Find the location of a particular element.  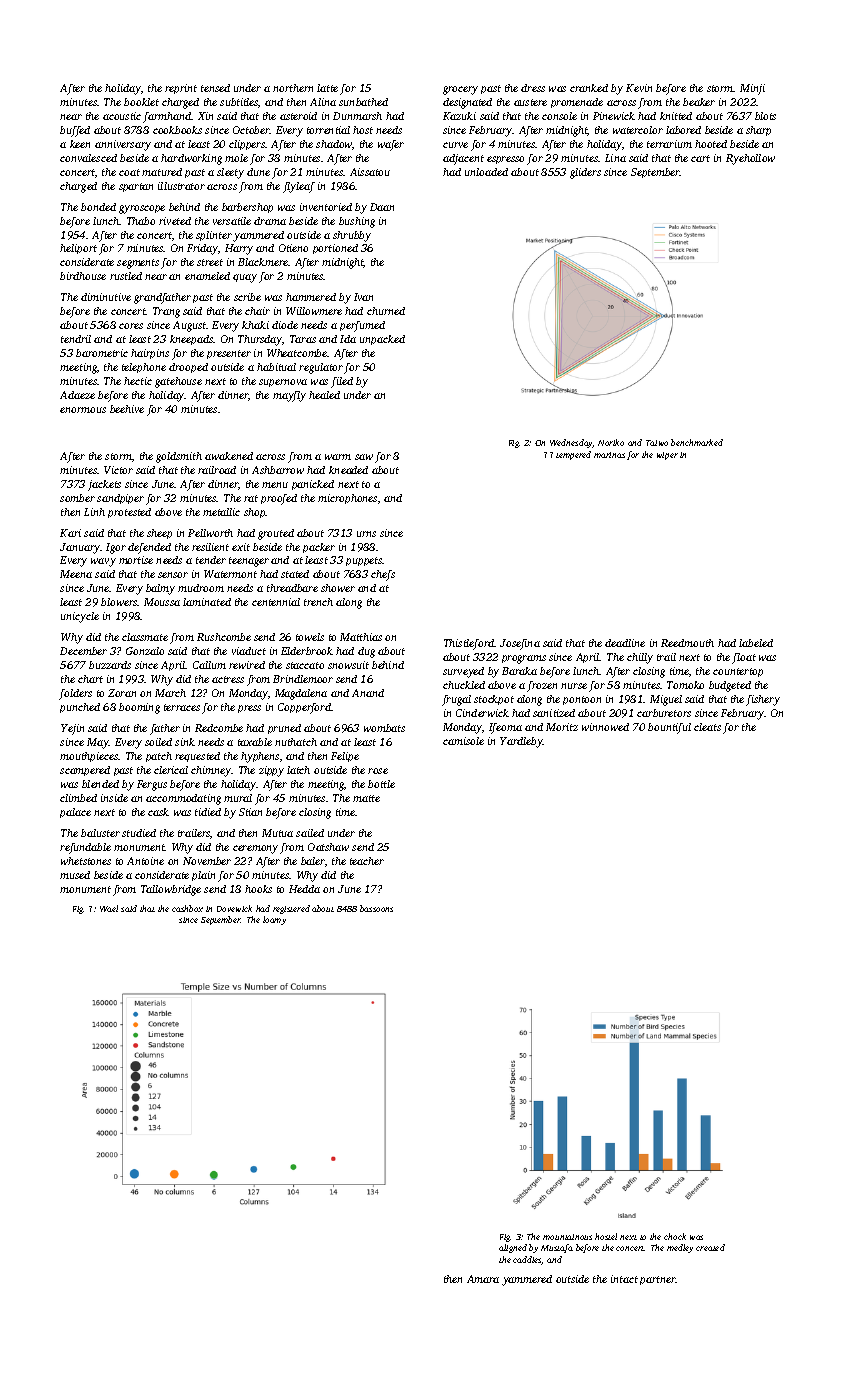

somber is located at coordinates (77, 498).
